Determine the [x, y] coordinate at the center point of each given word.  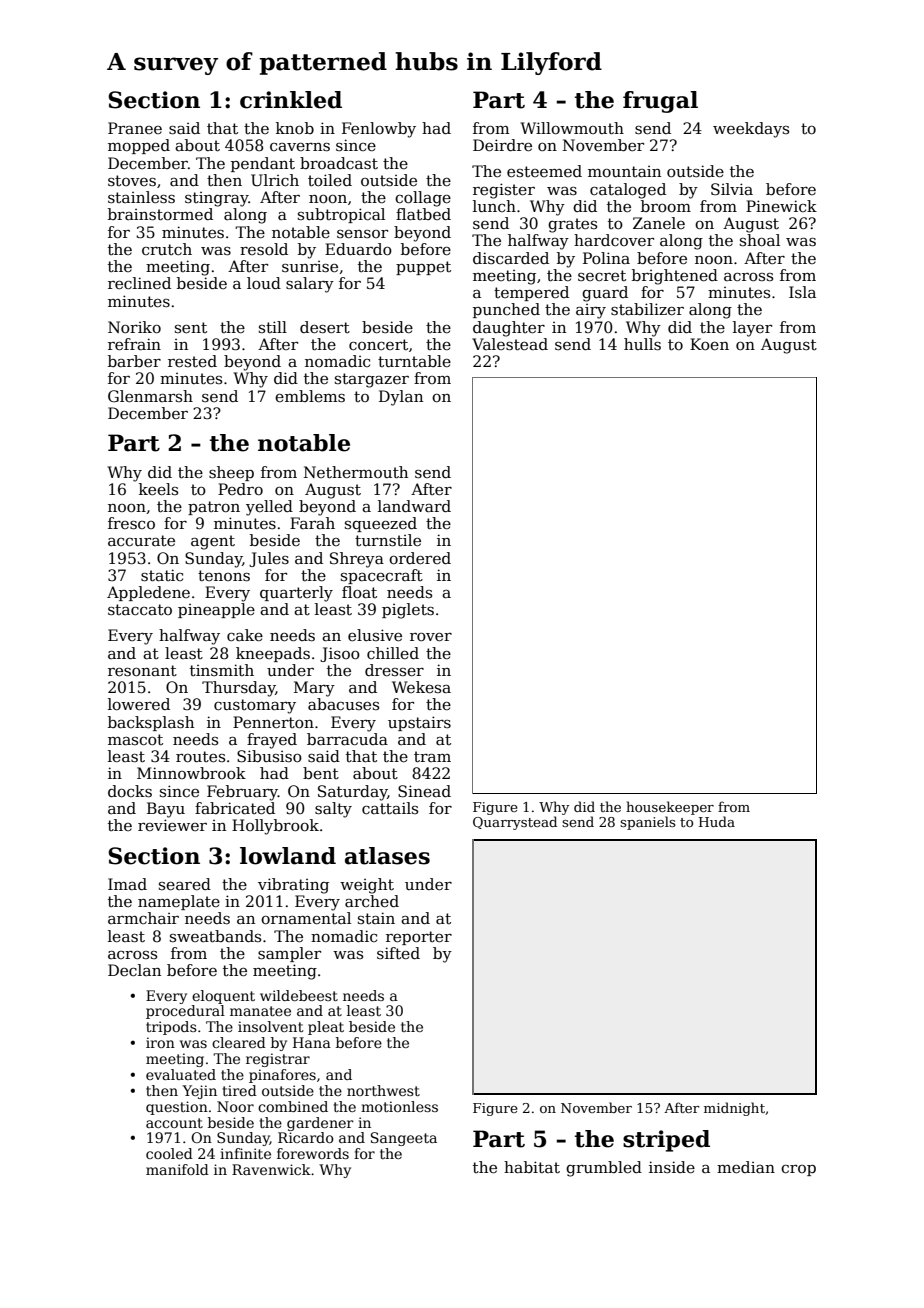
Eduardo [358, 249]
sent [191, 328]
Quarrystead [515, 823]
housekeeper [670, 808]
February [242, 793]
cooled [169, 1153]
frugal [660, 102]
